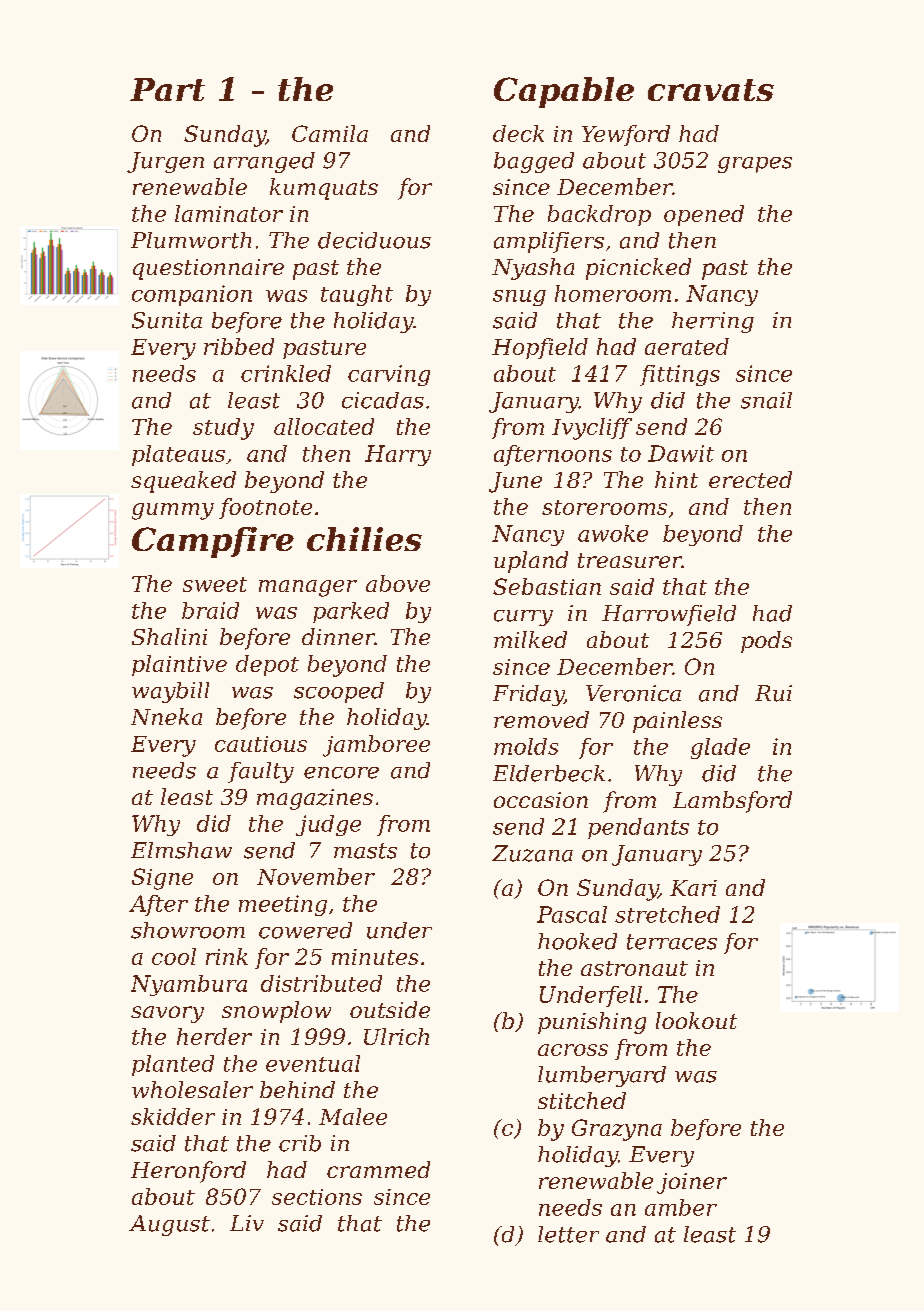 This document has width=924, height=1311. What do you see at coordinates (247, 1223) in the document?
I see `Liv` at bounding box center [247, 1223].
